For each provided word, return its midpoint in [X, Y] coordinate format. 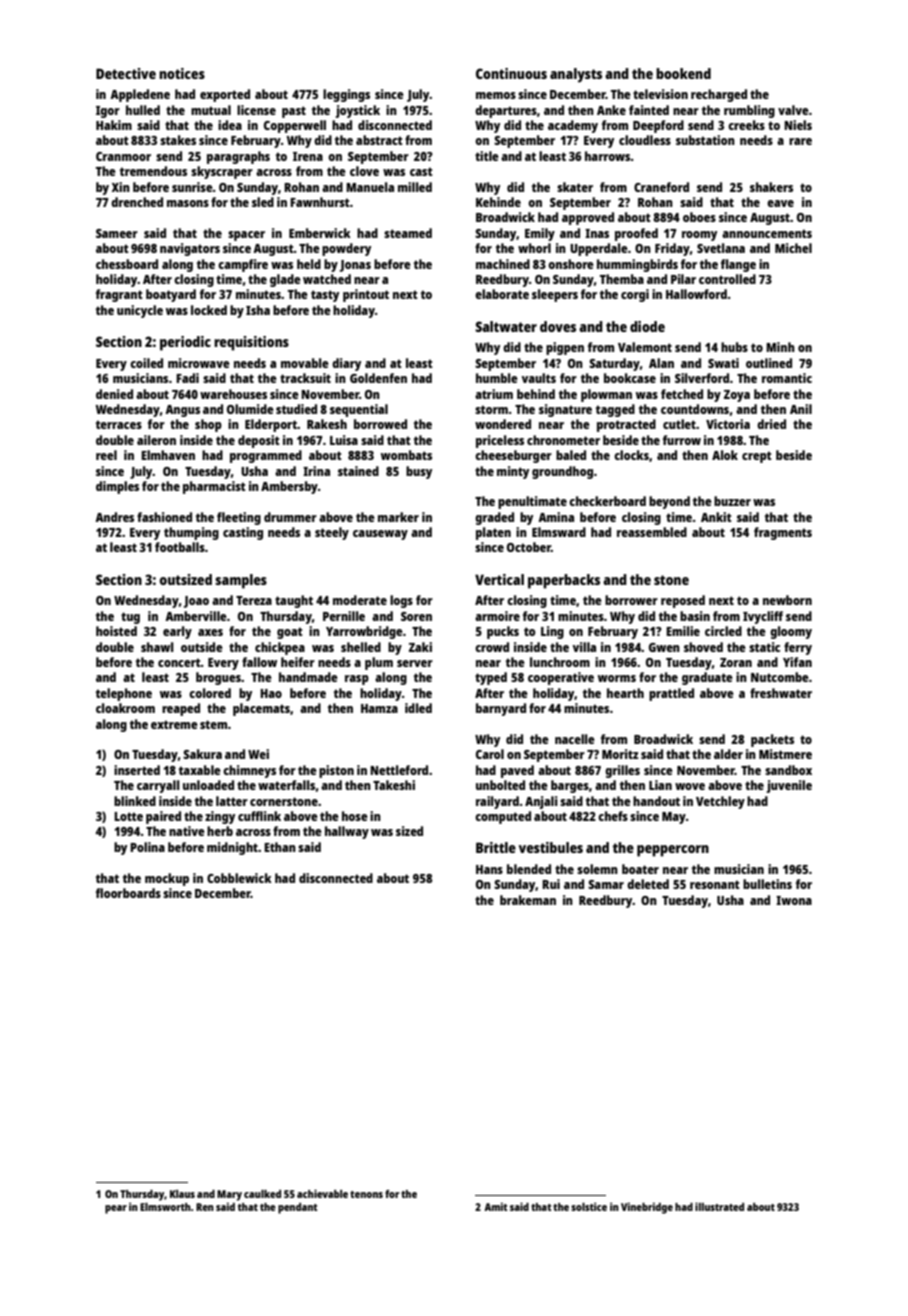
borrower [631, 600]
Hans [489, 869]
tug [130, 618]
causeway [380, 535]
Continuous [511, 73]
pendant [298, 1208]
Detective [126, 73]
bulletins [767, 884]
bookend [683, 73]
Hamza [379, 708]
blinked [135, 801]
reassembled [652, 532]
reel [106, 455]
